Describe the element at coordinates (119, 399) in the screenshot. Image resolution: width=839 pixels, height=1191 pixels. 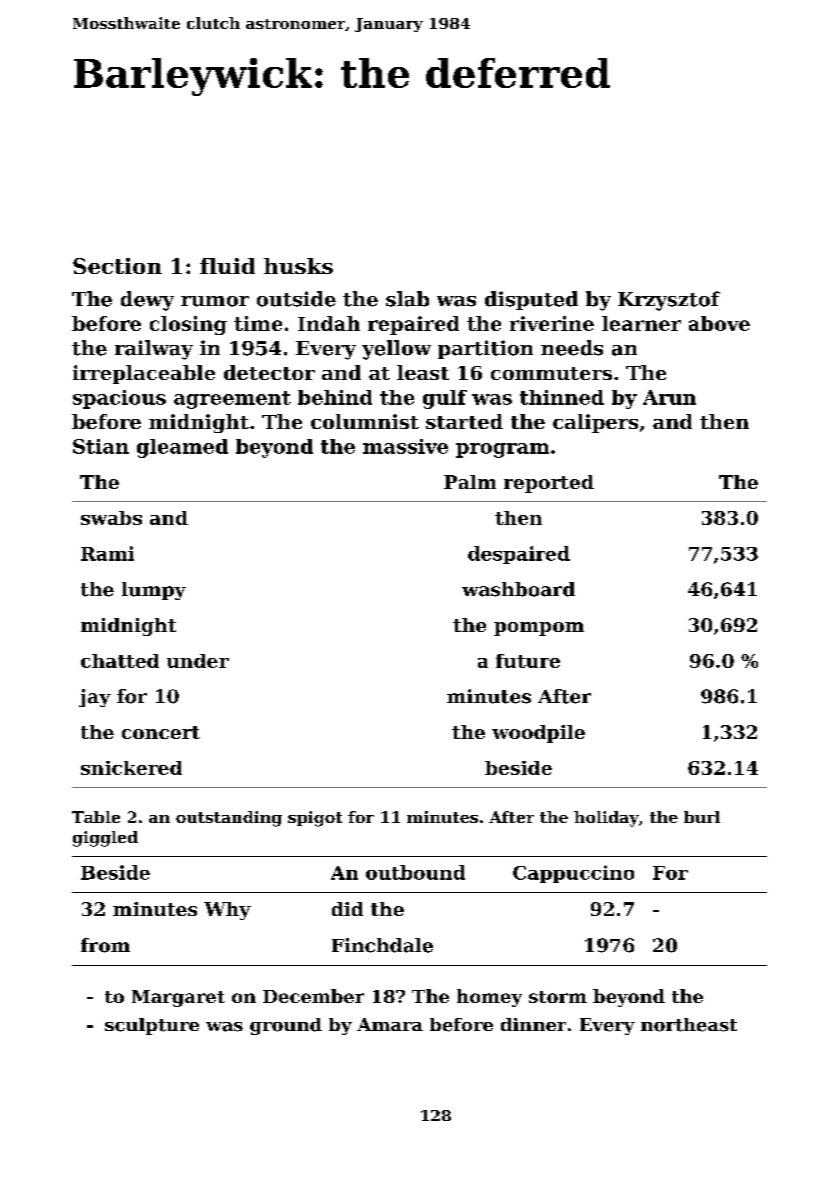
I see `spacious` at that location.
